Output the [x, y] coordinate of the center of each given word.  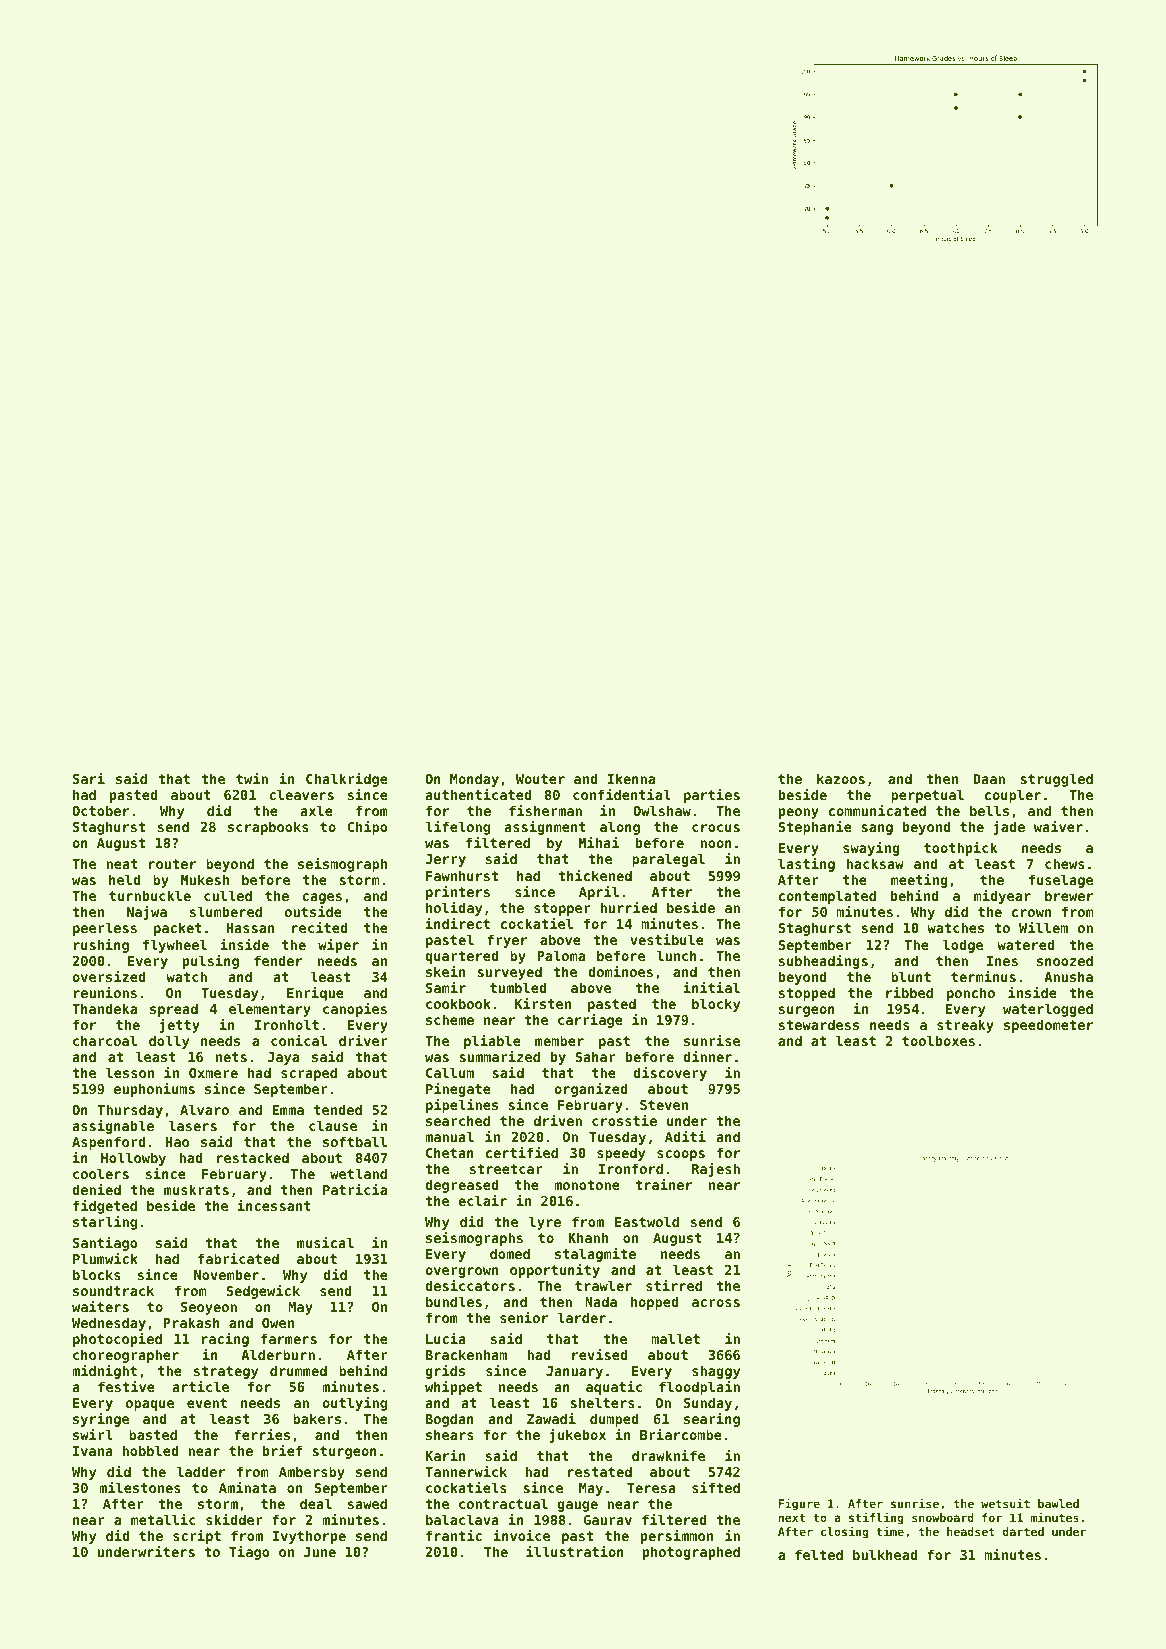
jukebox [578, 1436]
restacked [253, 1157]
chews [1065, 863]
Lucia [446, 1338]
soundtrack [113, 1290]
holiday [454, 909]
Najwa [147, 913]
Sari [89, 778]
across [716, 1303]
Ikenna [631, 778]
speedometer [1048, 1026]
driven [558, 1120]
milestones [140, 1487]
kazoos [841, 778]
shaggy [716, 1372]
